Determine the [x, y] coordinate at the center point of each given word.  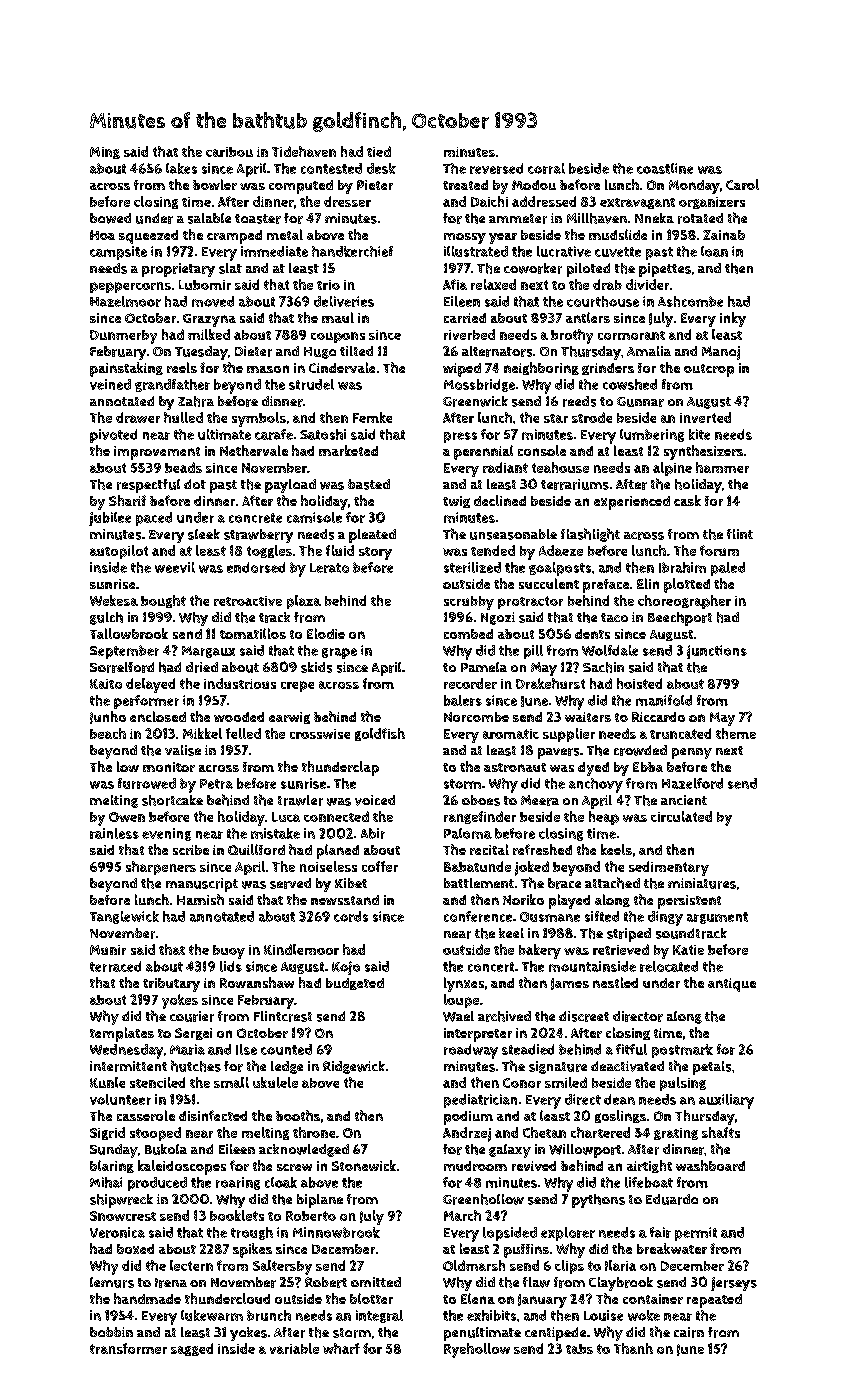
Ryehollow [477, 1350]
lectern [191, 1265]
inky [733, 319]
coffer [380, 866]
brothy [572, 336]
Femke [372, 417]
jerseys [734, 1284]
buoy [229, 952]
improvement [157, 453]
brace [564, 883]
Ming [105, 153]
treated [465, 185]
